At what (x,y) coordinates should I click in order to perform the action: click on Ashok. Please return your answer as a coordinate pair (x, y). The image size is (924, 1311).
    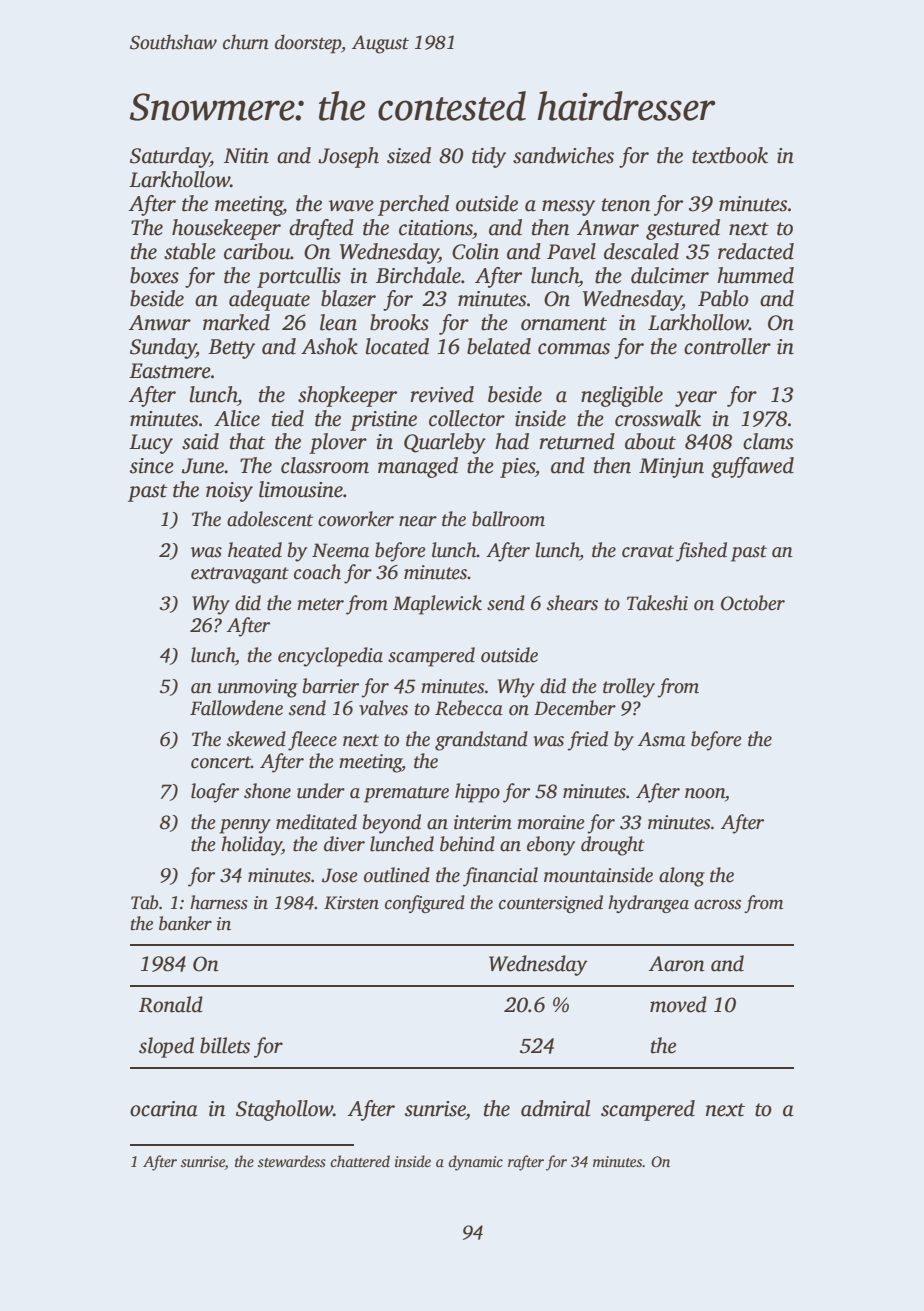
    Looking at the image, I should click on (329, 346).
